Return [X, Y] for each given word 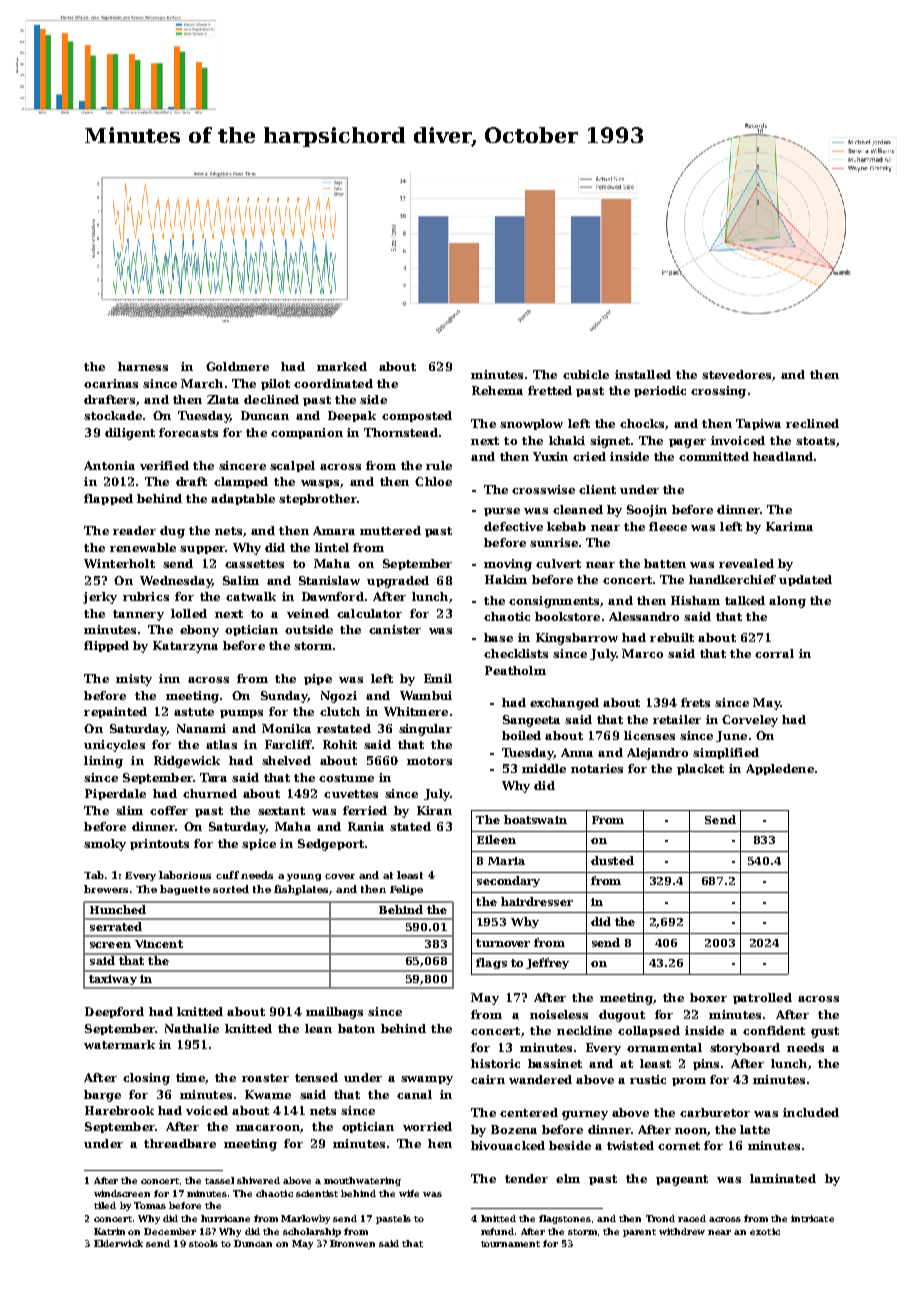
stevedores [736, 374]
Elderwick [118, 1243]
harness [143, 366]
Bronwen [352, 1243]
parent [639, 1233]
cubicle [586, 374]
